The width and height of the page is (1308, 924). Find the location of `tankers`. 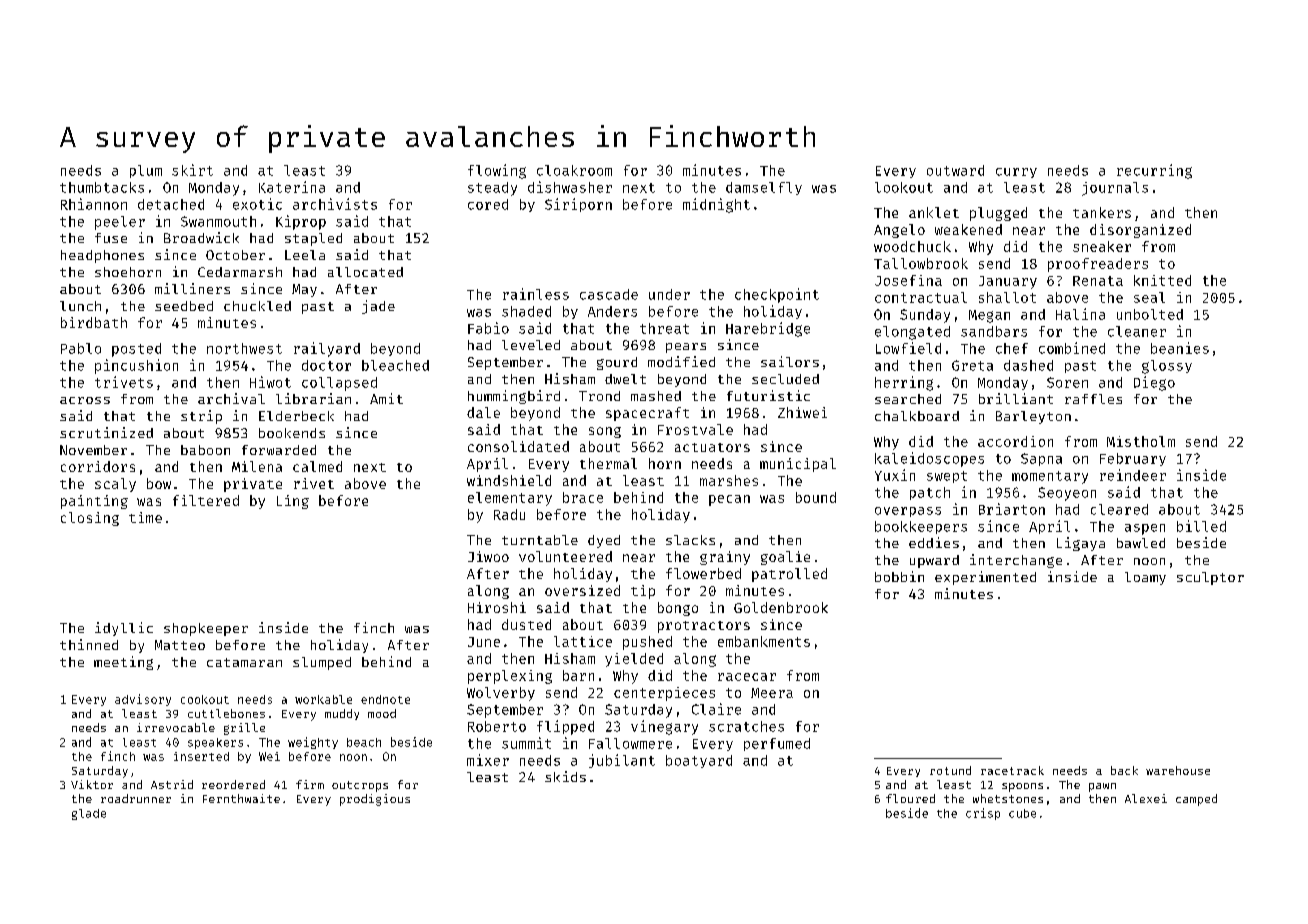

tankers is located at coordinates (1102, 212).
